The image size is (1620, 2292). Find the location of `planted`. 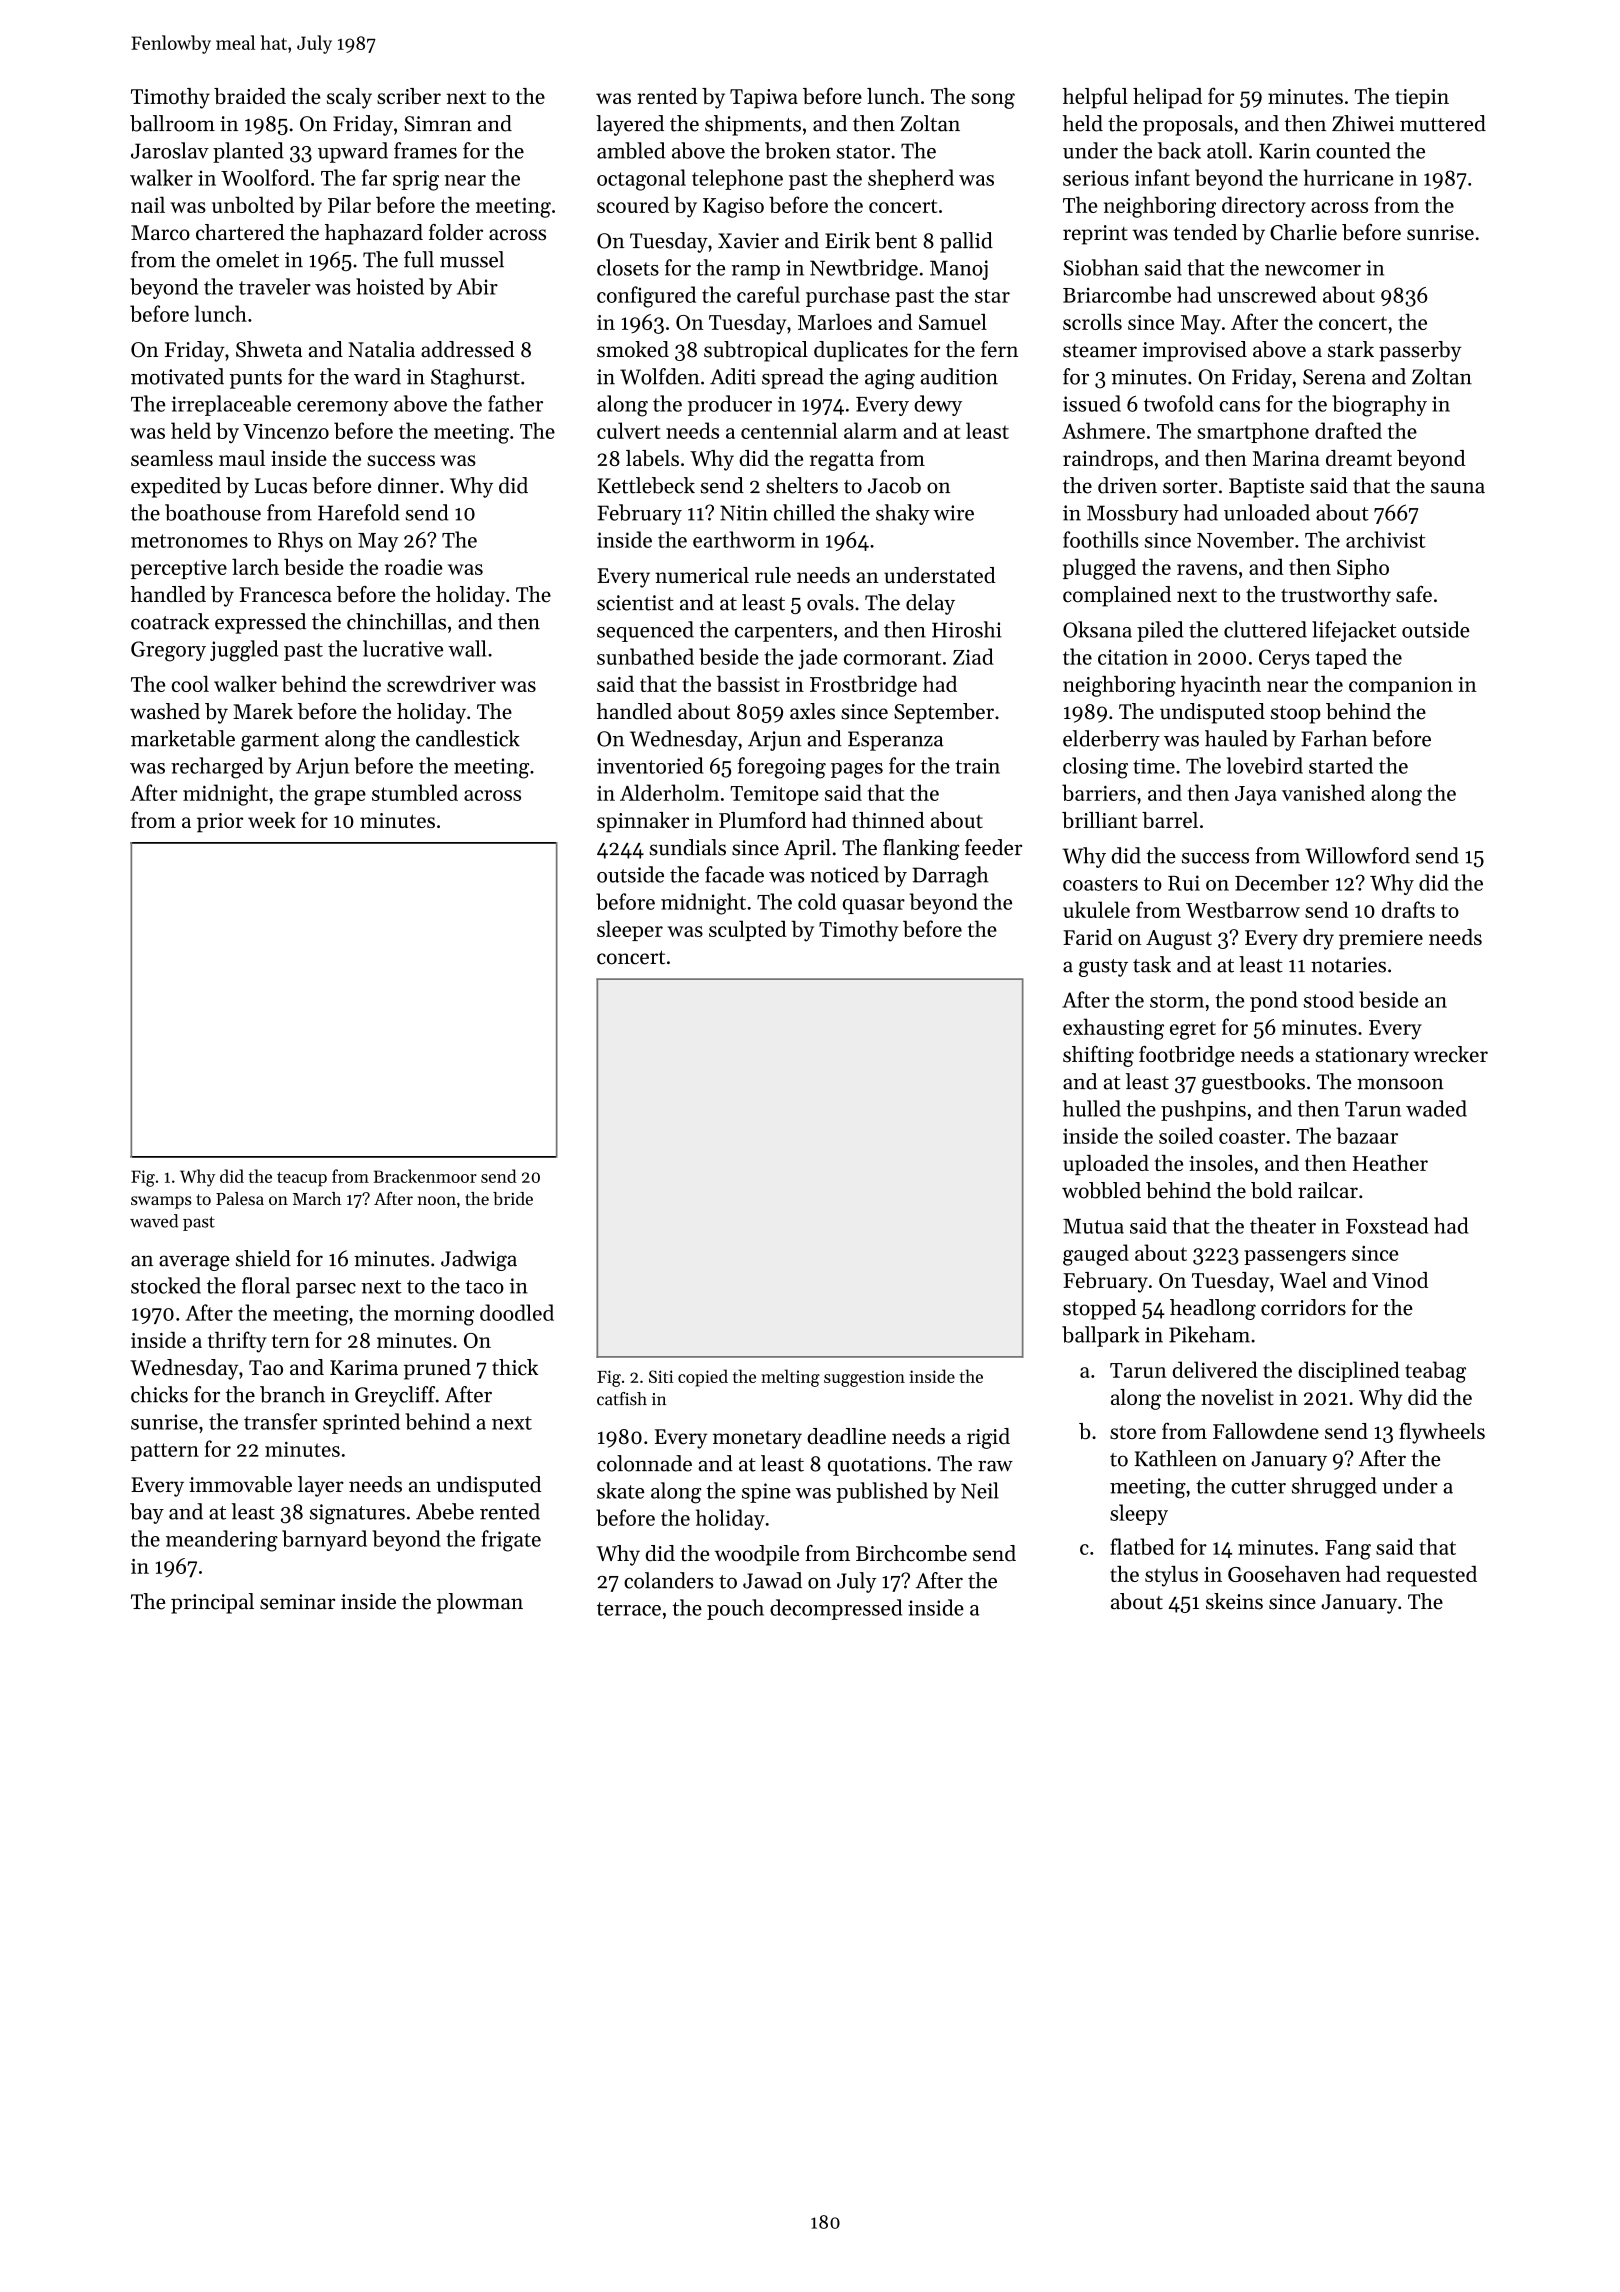

planted is located at coordinates (248, 152).
